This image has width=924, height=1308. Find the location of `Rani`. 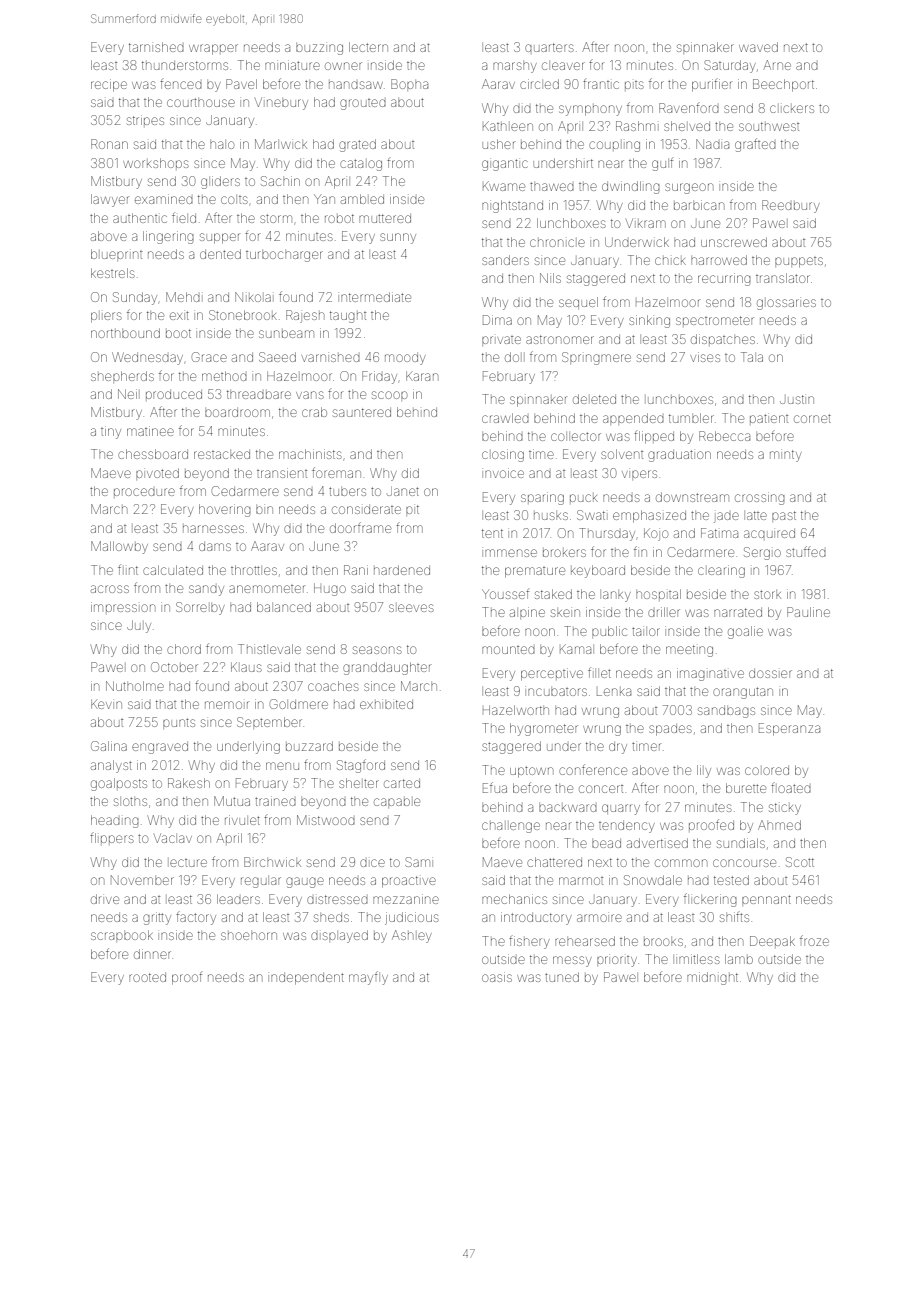

Rani is located at coordinates (356, 570).
